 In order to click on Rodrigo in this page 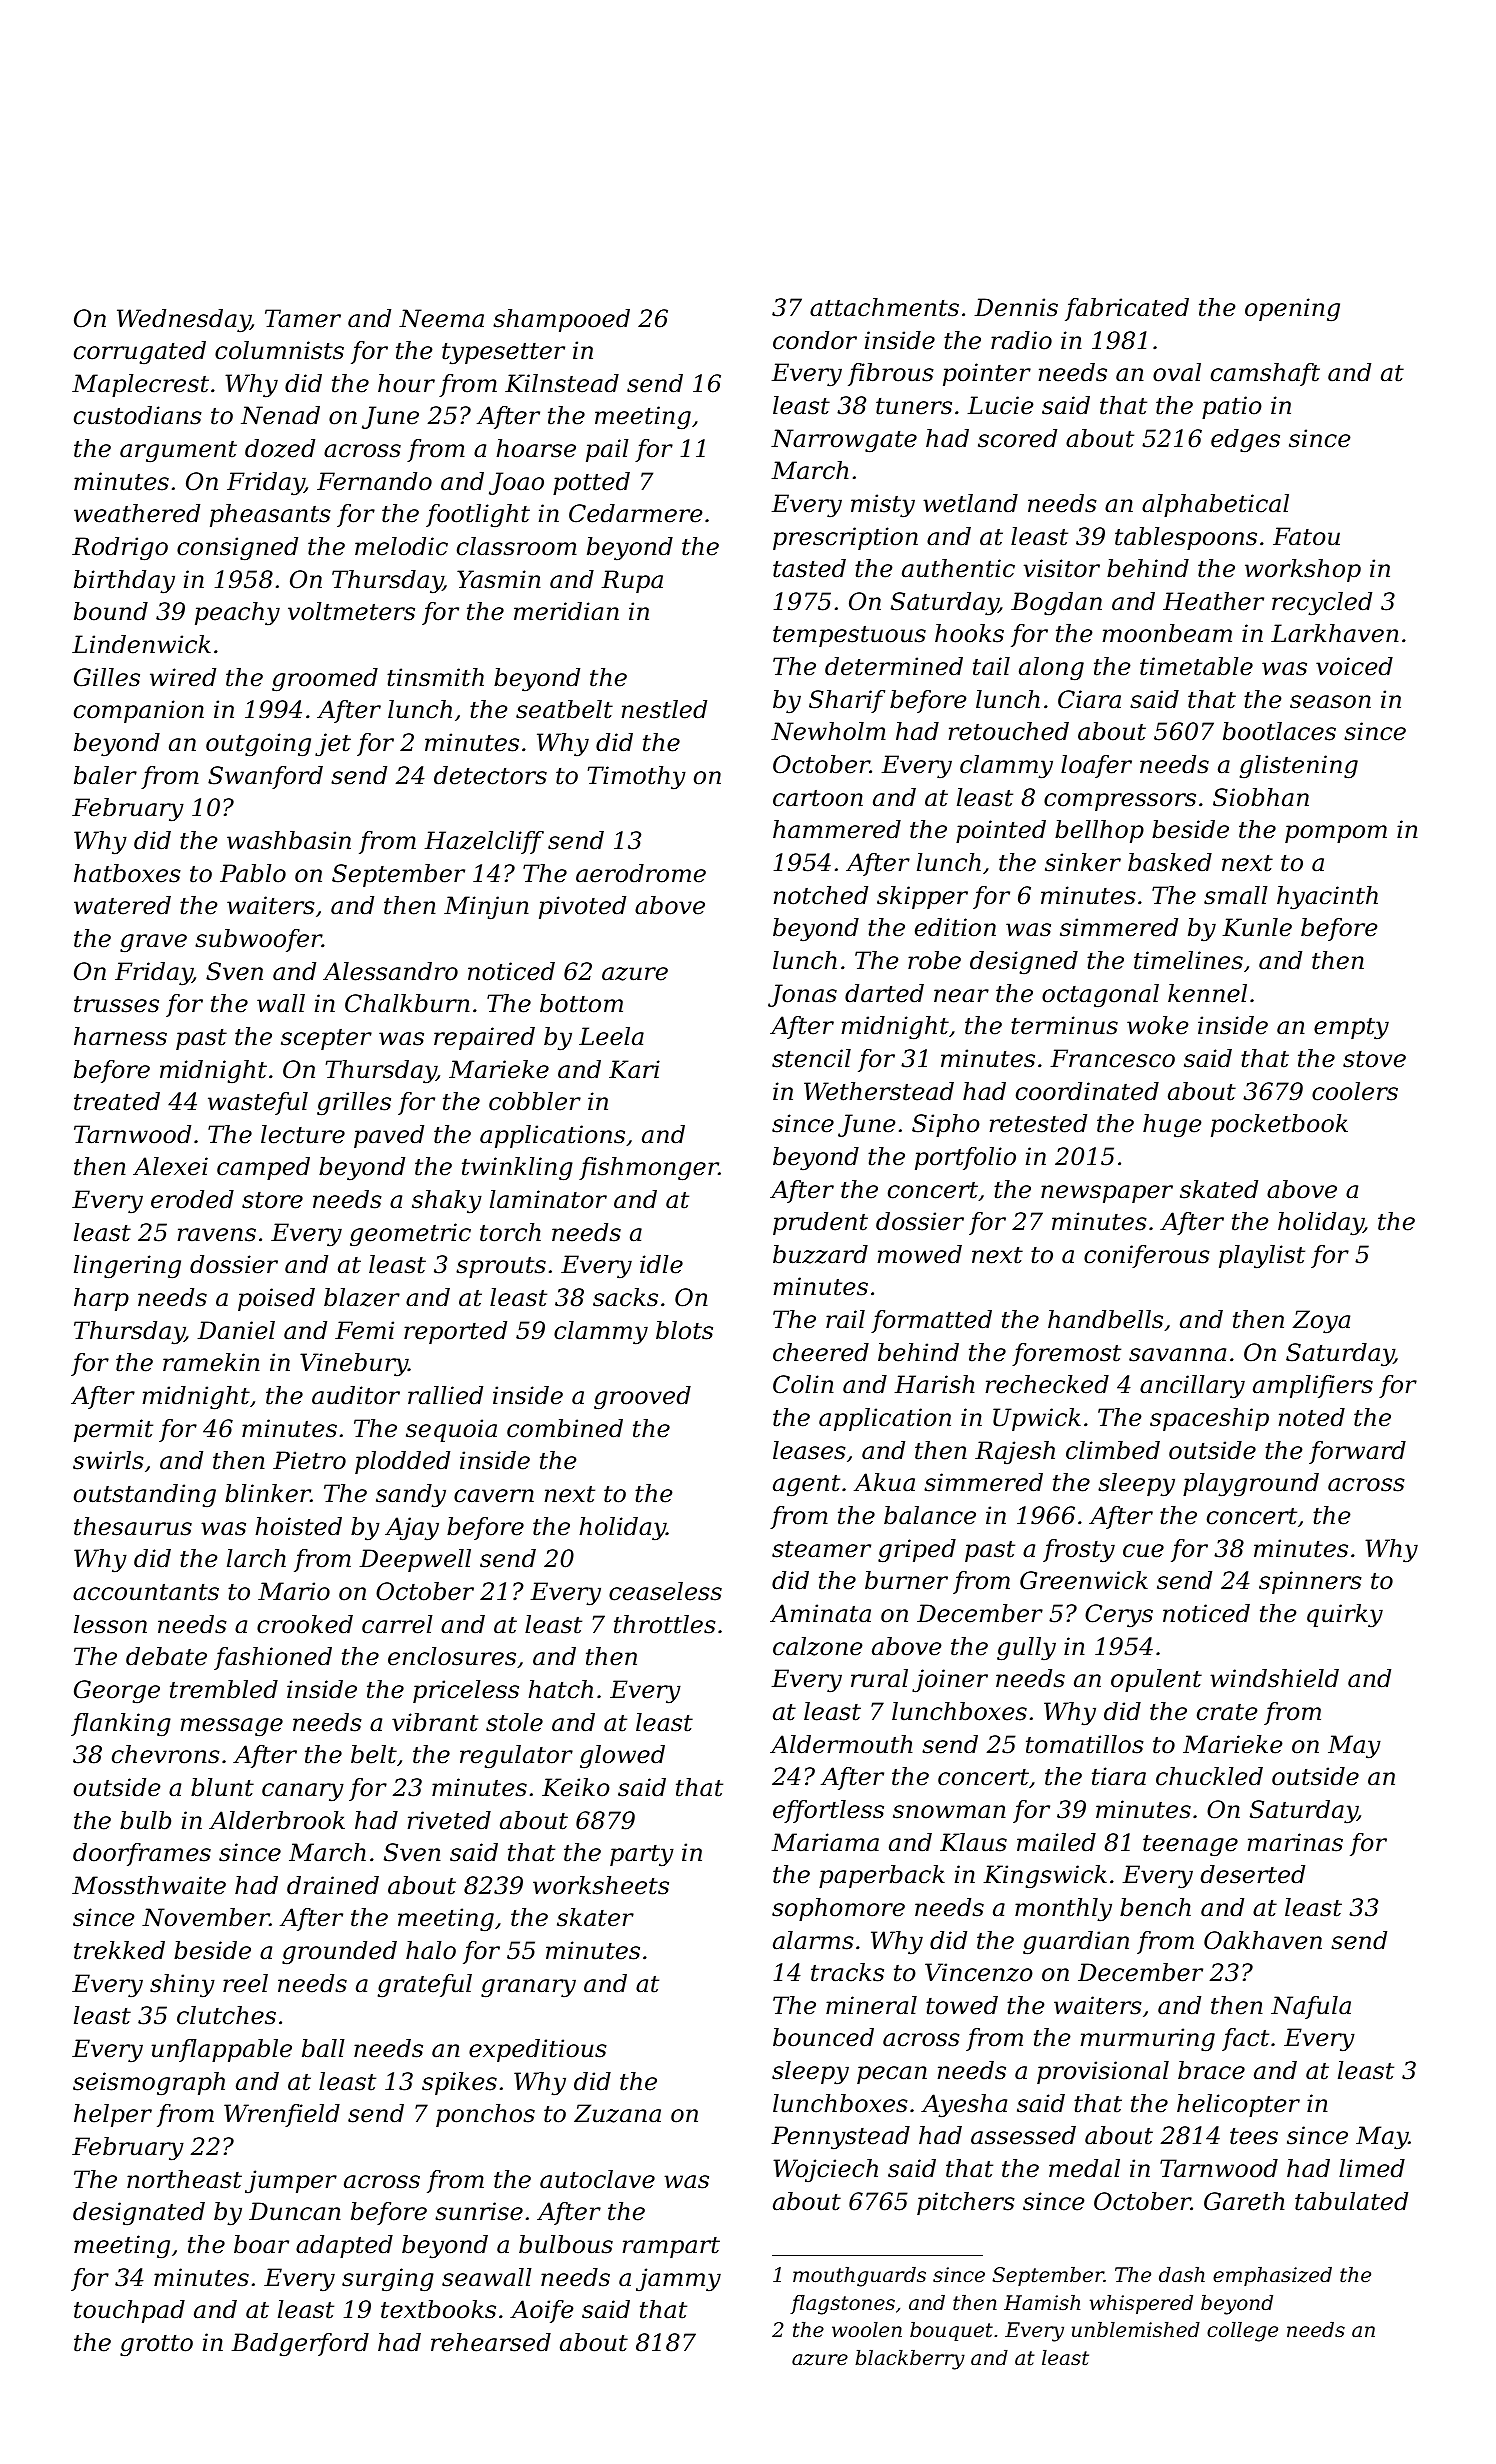, I will do `click(120, 549)`.
